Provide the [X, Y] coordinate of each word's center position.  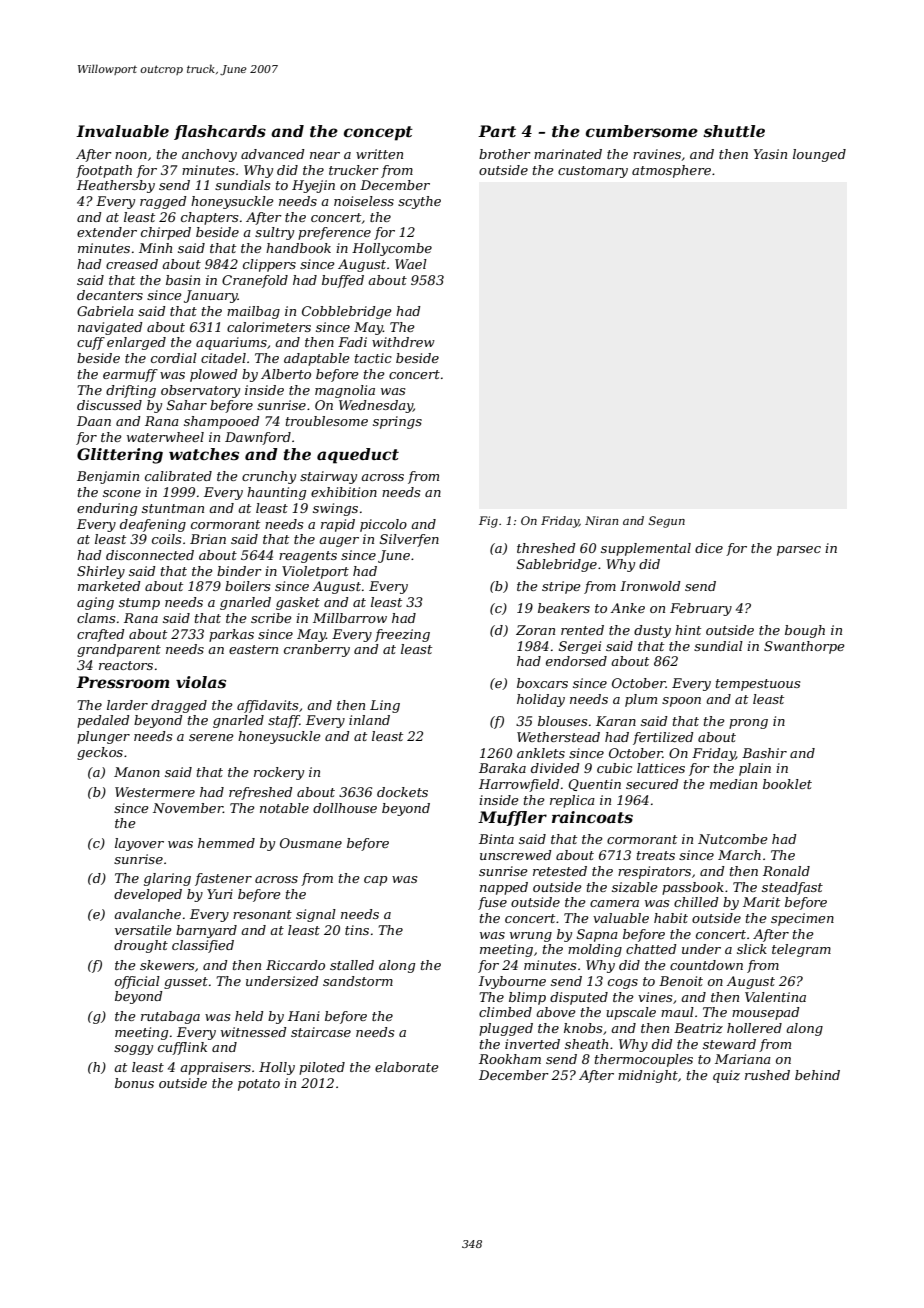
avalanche [147, 914]
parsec [799, 551]
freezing [402, 635]
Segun [667, 522]
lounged [819, 155]
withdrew [403, 342]
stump [139, 604]
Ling [385, 706]
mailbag [253, 312]
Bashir [764, 753]
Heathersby [116, 186]
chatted [651, 949]
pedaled [103, 721]
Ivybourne [512, 982]
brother [505, 154]
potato [259, 1085]
